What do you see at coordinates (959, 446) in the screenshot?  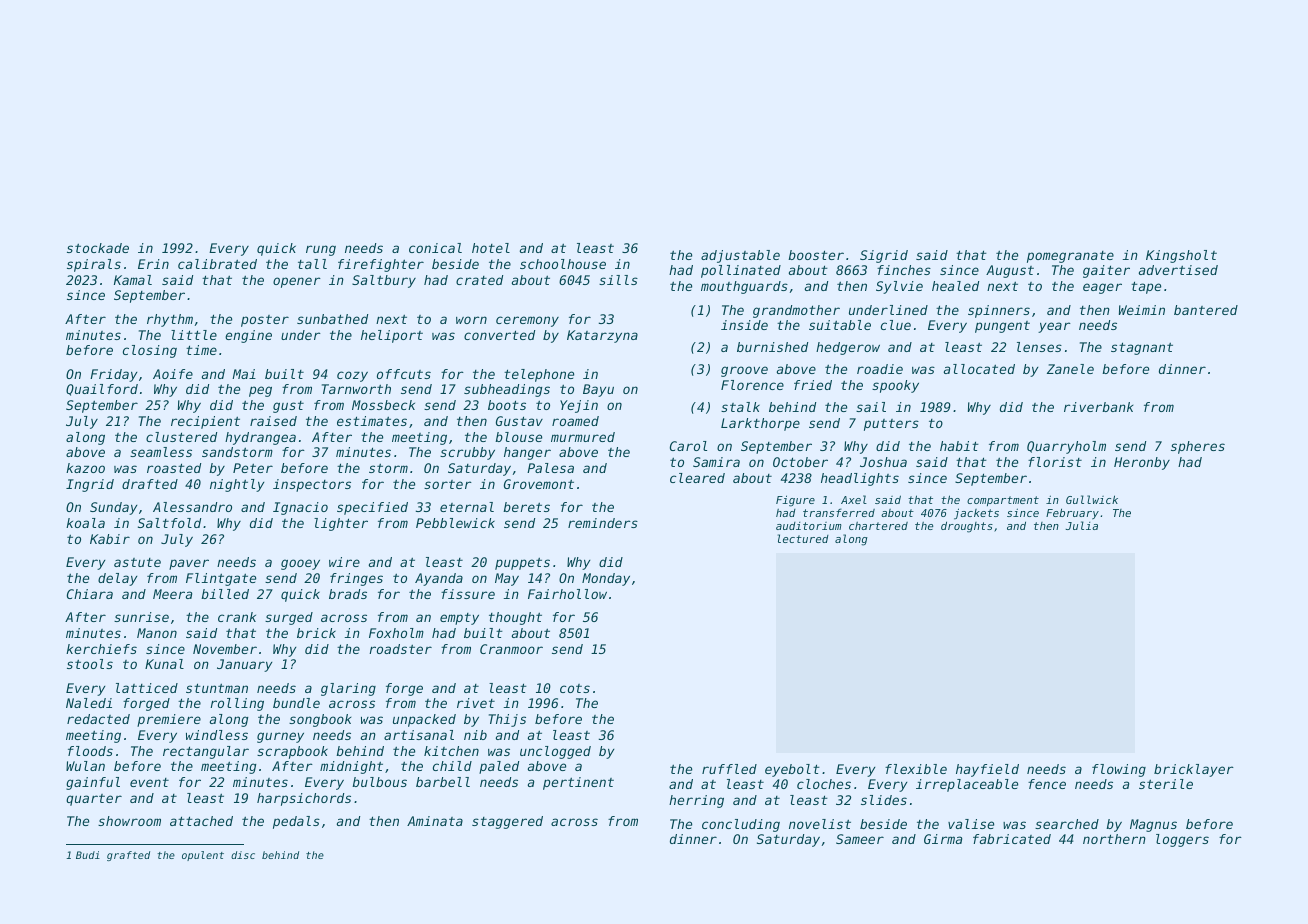 I see `habit` at bounding box center [959, 446].
